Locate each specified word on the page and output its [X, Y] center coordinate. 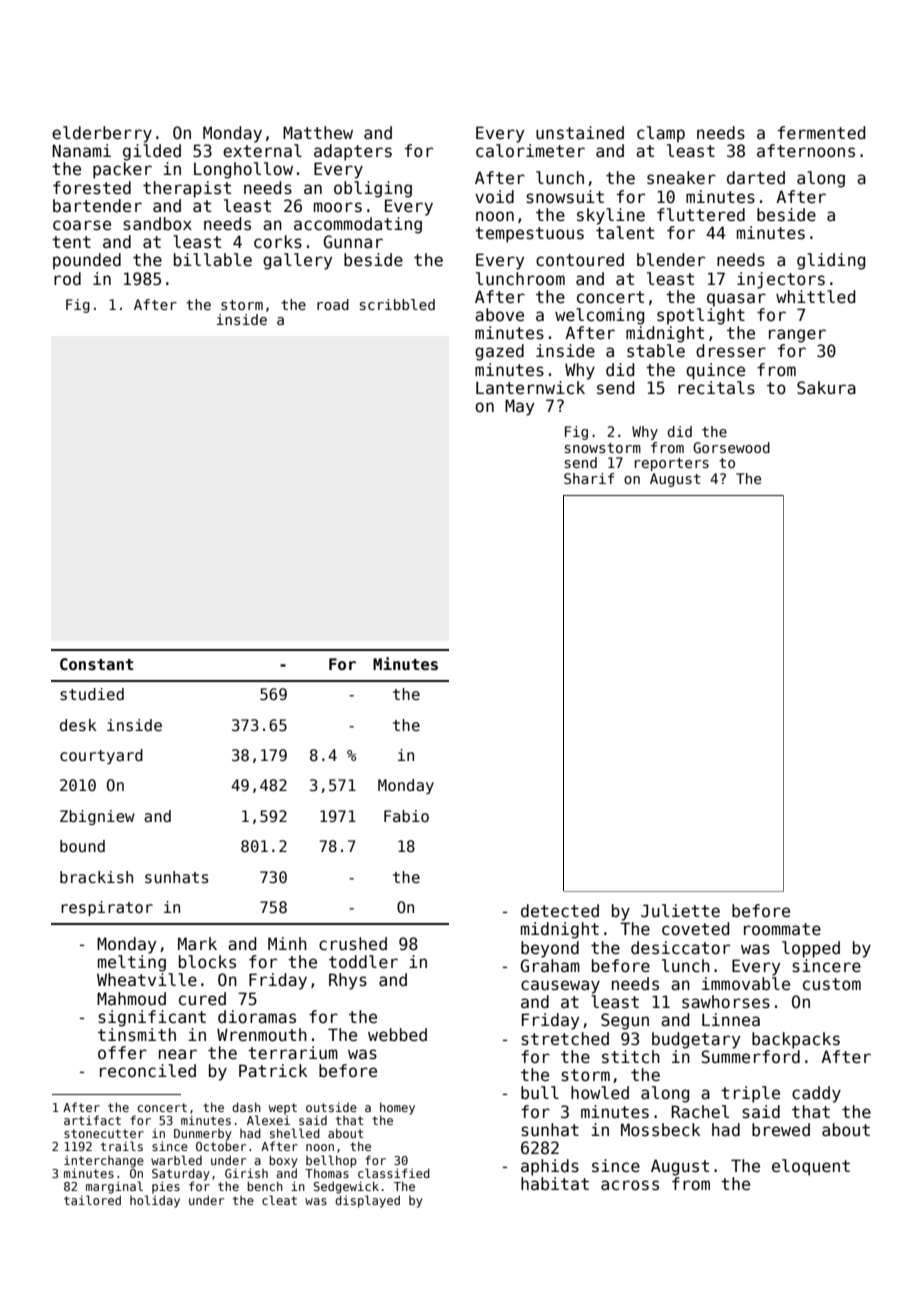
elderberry [102, 134]
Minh [287, 943]
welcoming [599, 316]
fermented [821, 133]
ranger [797, 336]
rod [67, 279]
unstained [580, 133]
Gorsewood [731, 447]
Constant [97, 664]
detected [560, 911]
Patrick [273, 1071]
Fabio [406, 816]
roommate [782, 929]
